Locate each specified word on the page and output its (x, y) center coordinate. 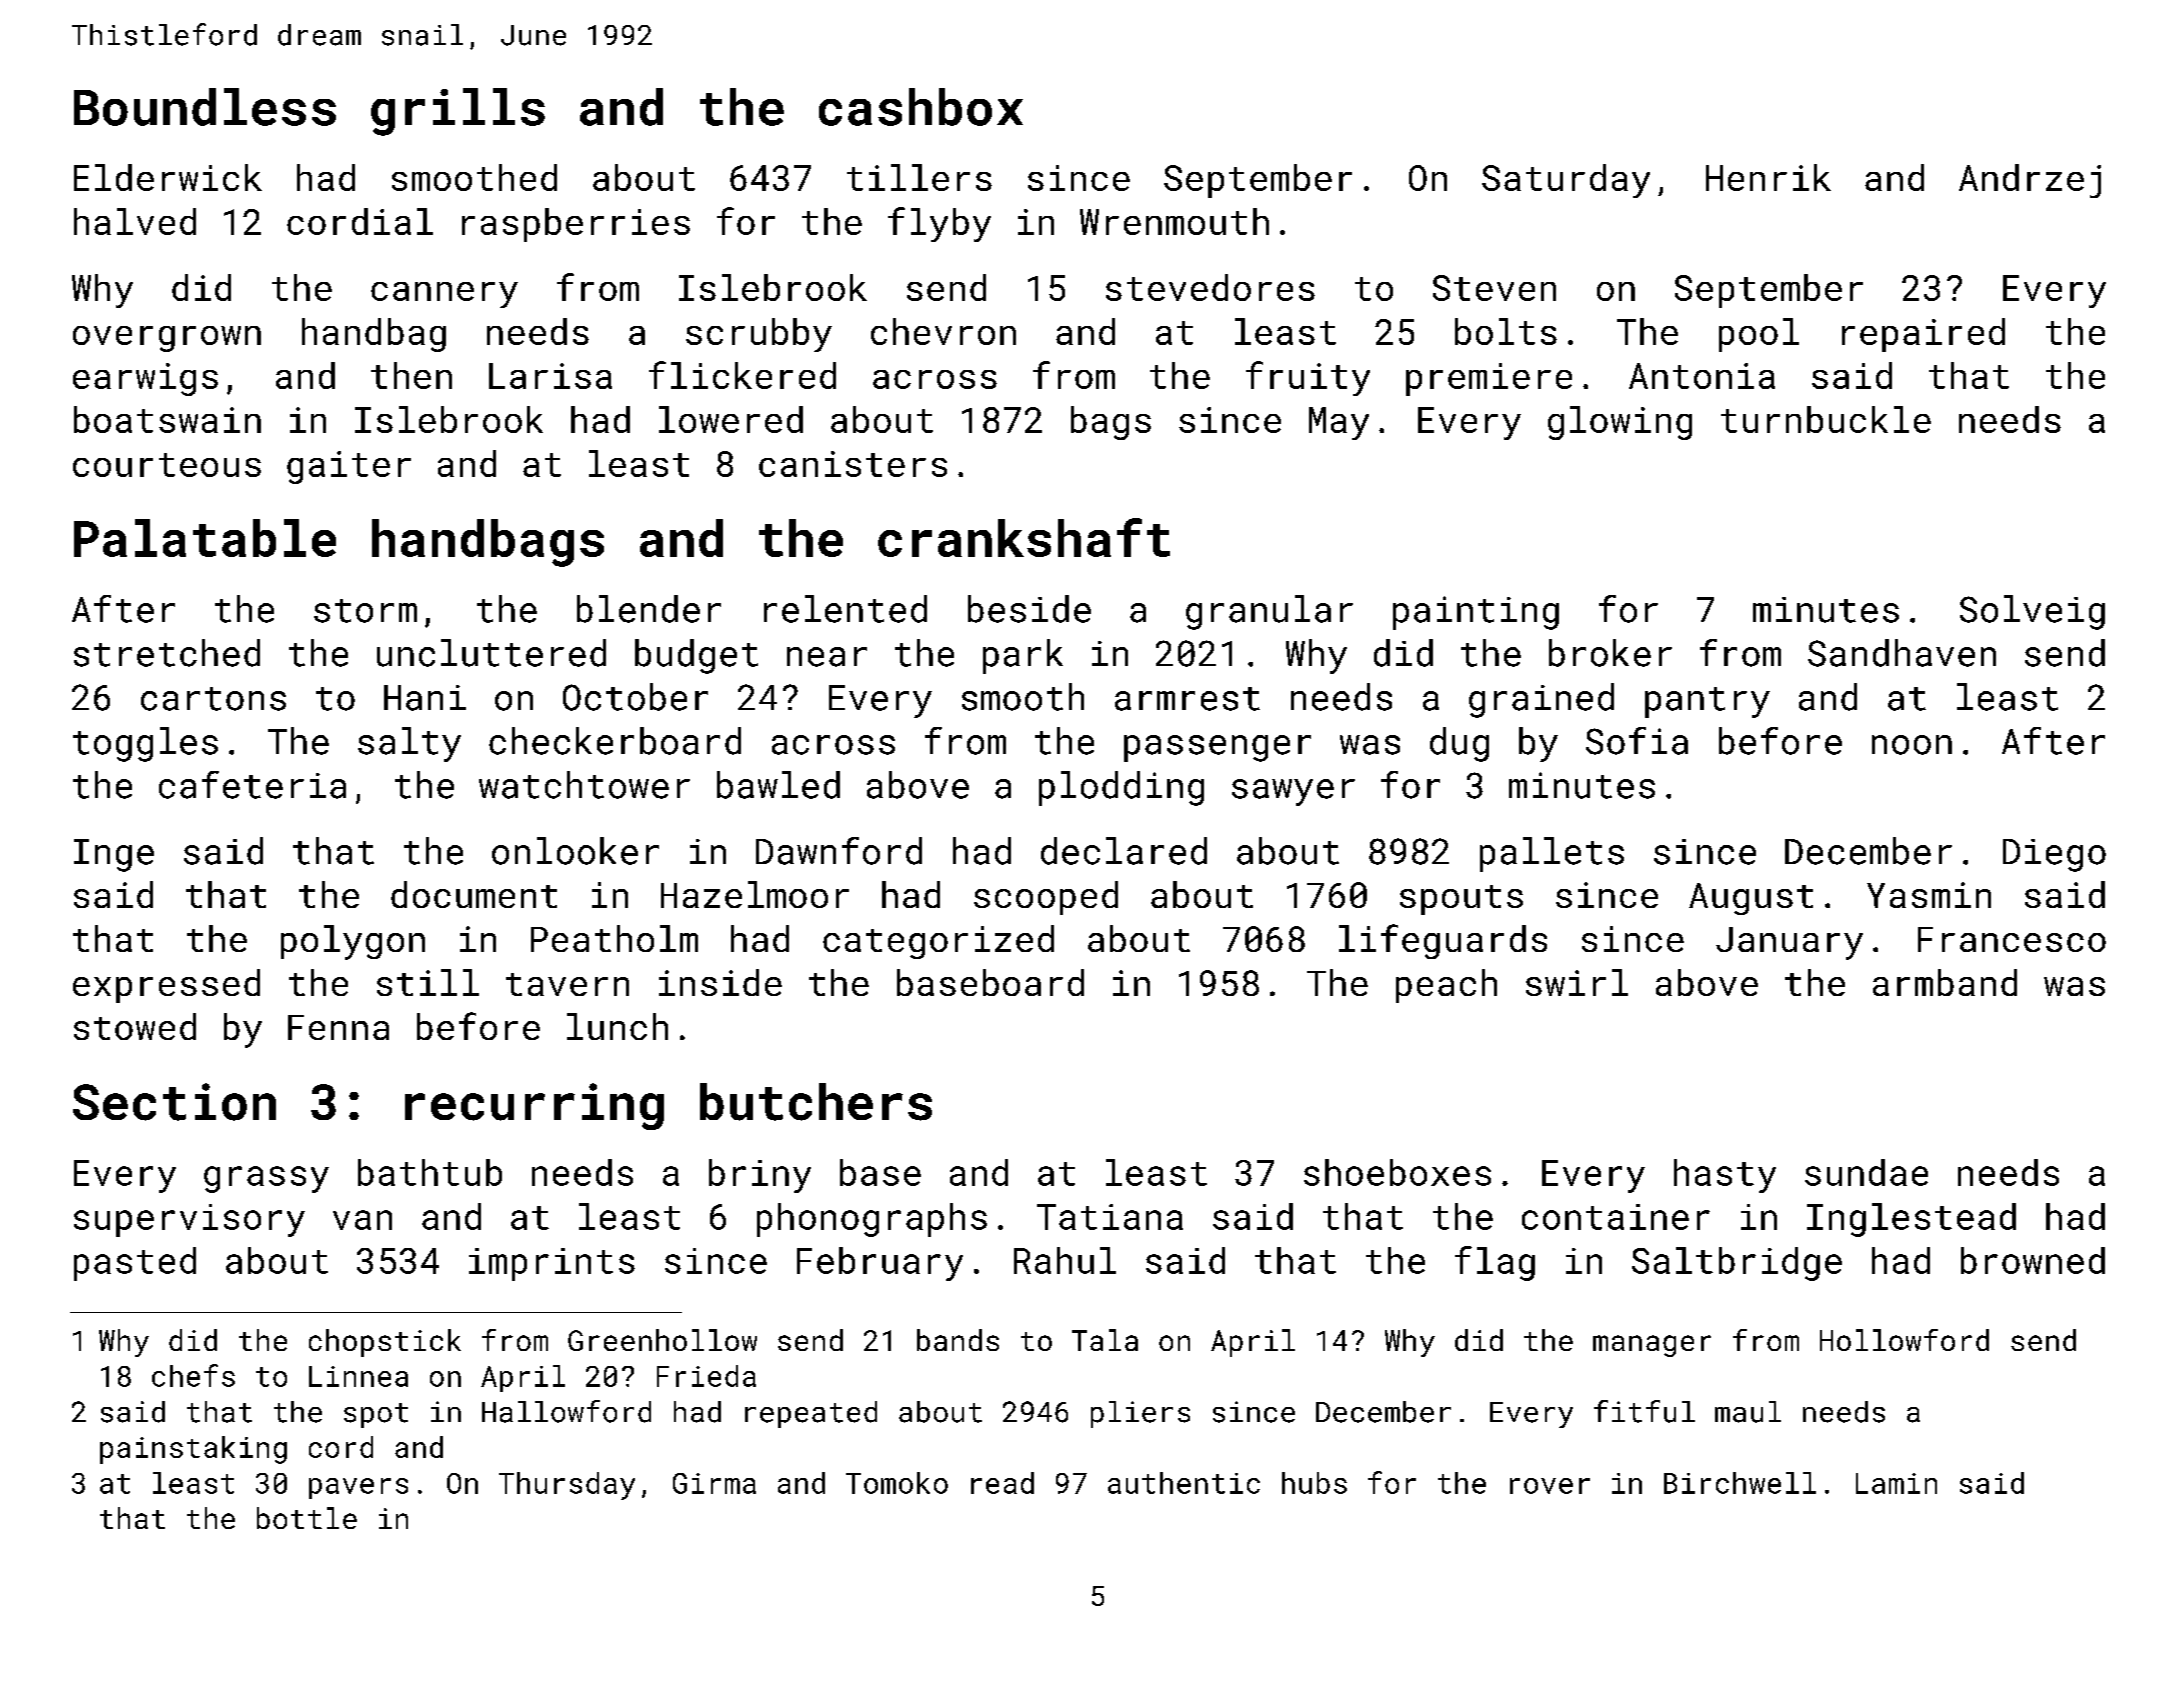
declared (1124, 851)
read (1002, 1483)
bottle (307, 1518)
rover (1550, 1486)
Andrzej (2030, 181)
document (474, 894)
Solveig (2032, 612)
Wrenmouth (1174, 221)
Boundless (205, 107)
